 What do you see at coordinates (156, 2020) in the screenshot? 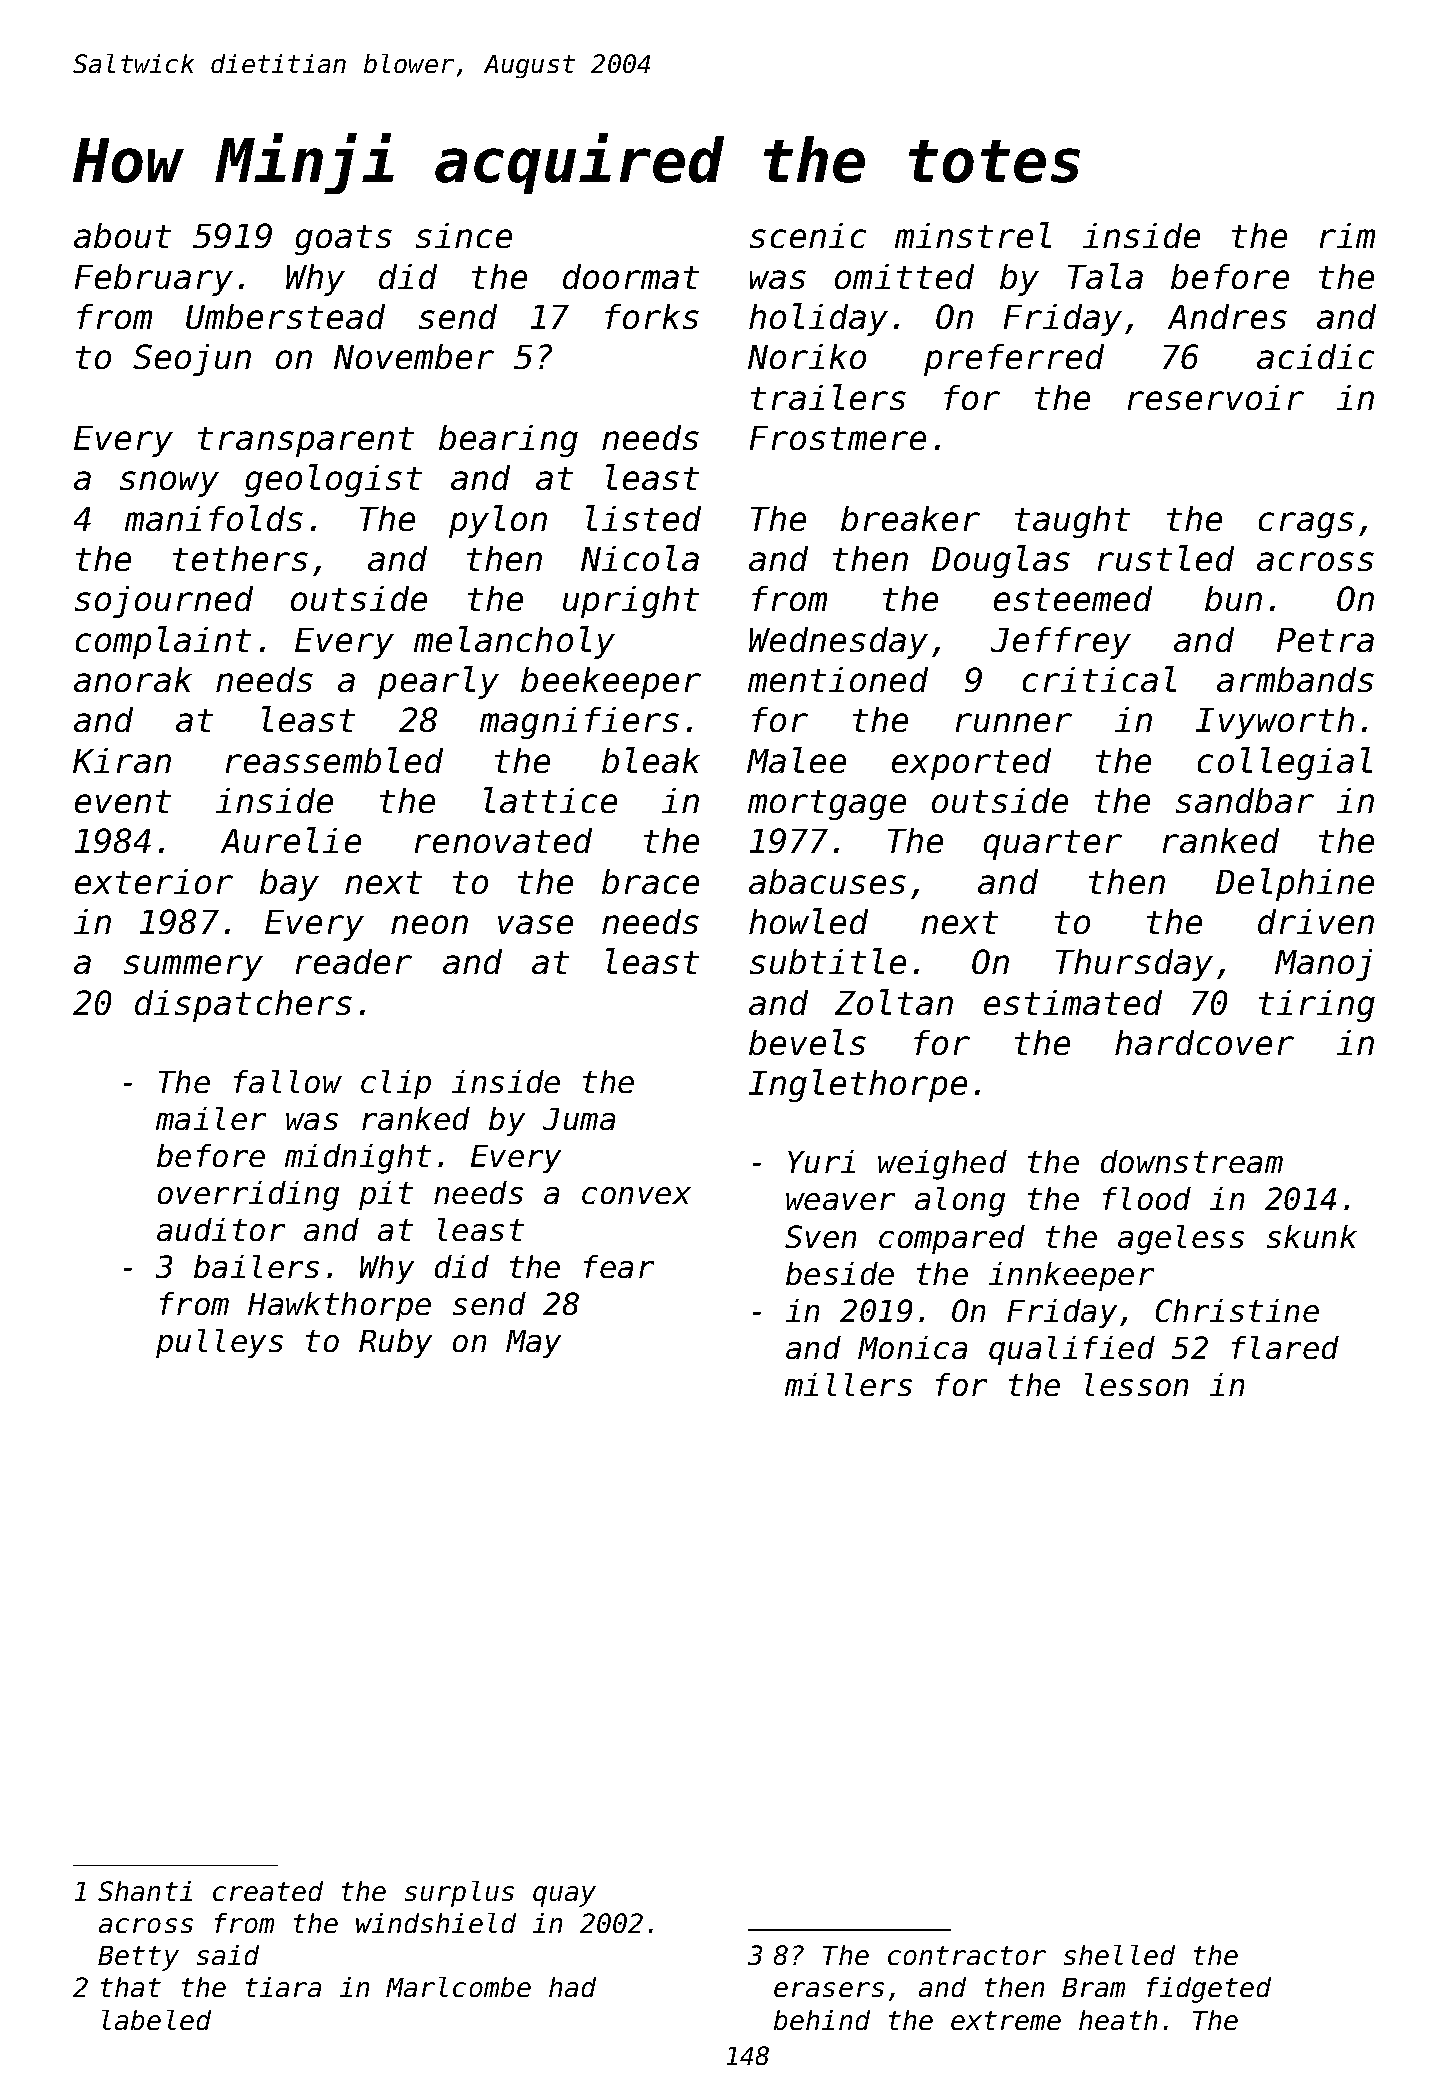
I see `labeled` at bounding box center [156, 2020].
